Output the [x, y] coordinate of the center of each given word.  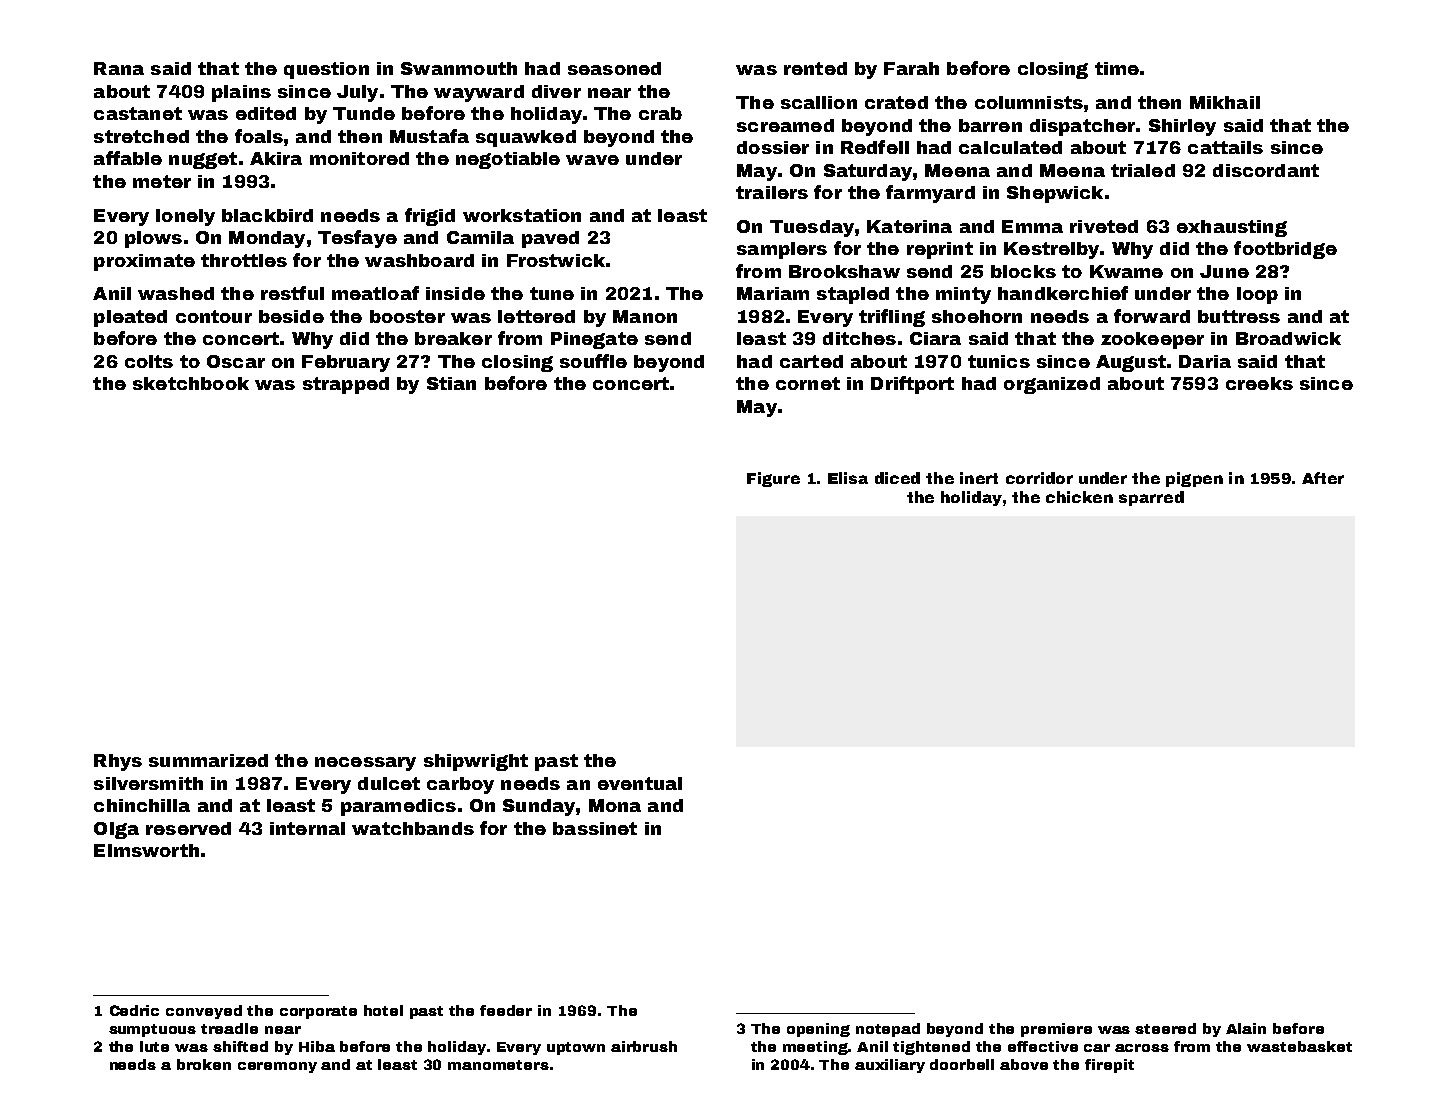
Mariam [773, 293]
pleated [130, 318]
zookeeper [1152, 340]
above [1024, 1064]
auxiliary [890, 1066]
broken [204, 1064]
